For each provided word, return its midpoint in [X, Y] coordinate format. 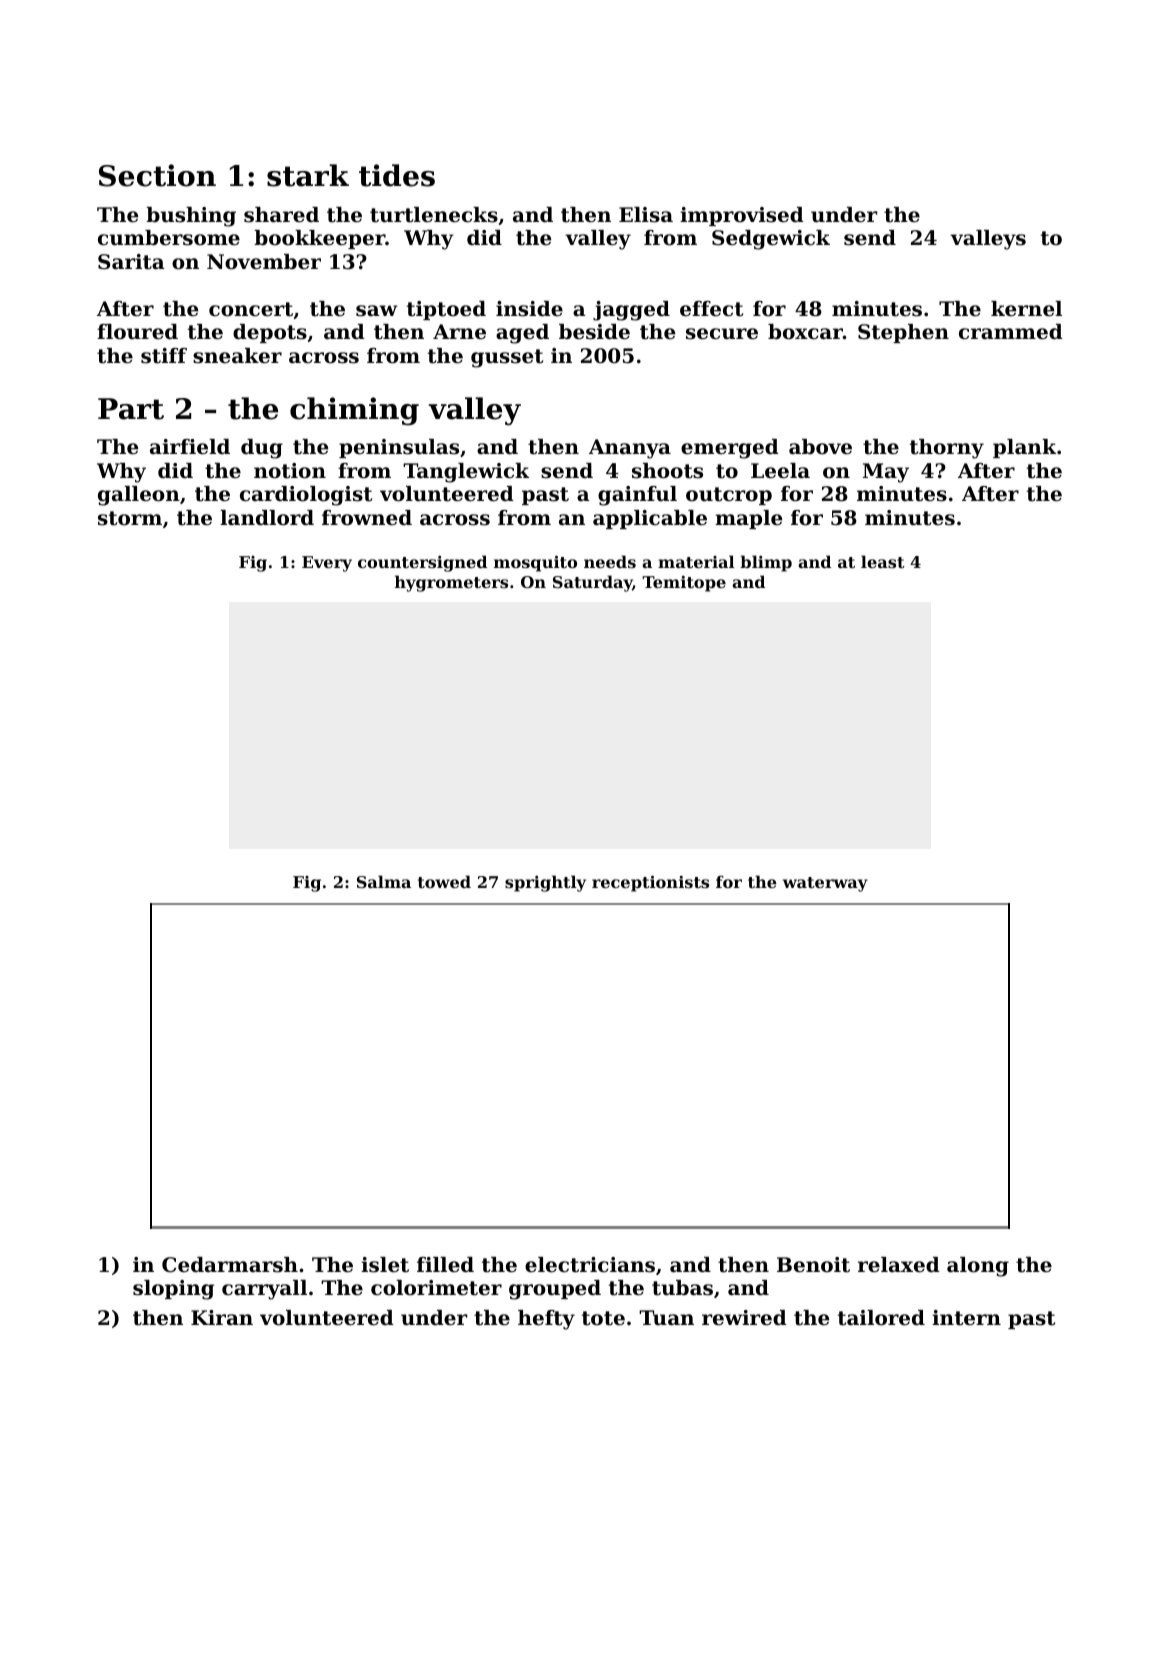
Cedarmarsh [230, 1265]
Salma [384, 881]
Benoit [813, 1265]
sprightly [545, 883]
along [978, 1267]
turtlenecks [434, 215]
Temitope [684, 584]
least [883, 561]
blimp [766, 563]
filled [445, 1265]
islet [385, 1265]
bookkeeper [319, 239]
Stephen [903, 333]
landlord [267, 518]
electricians [590, 1265]
